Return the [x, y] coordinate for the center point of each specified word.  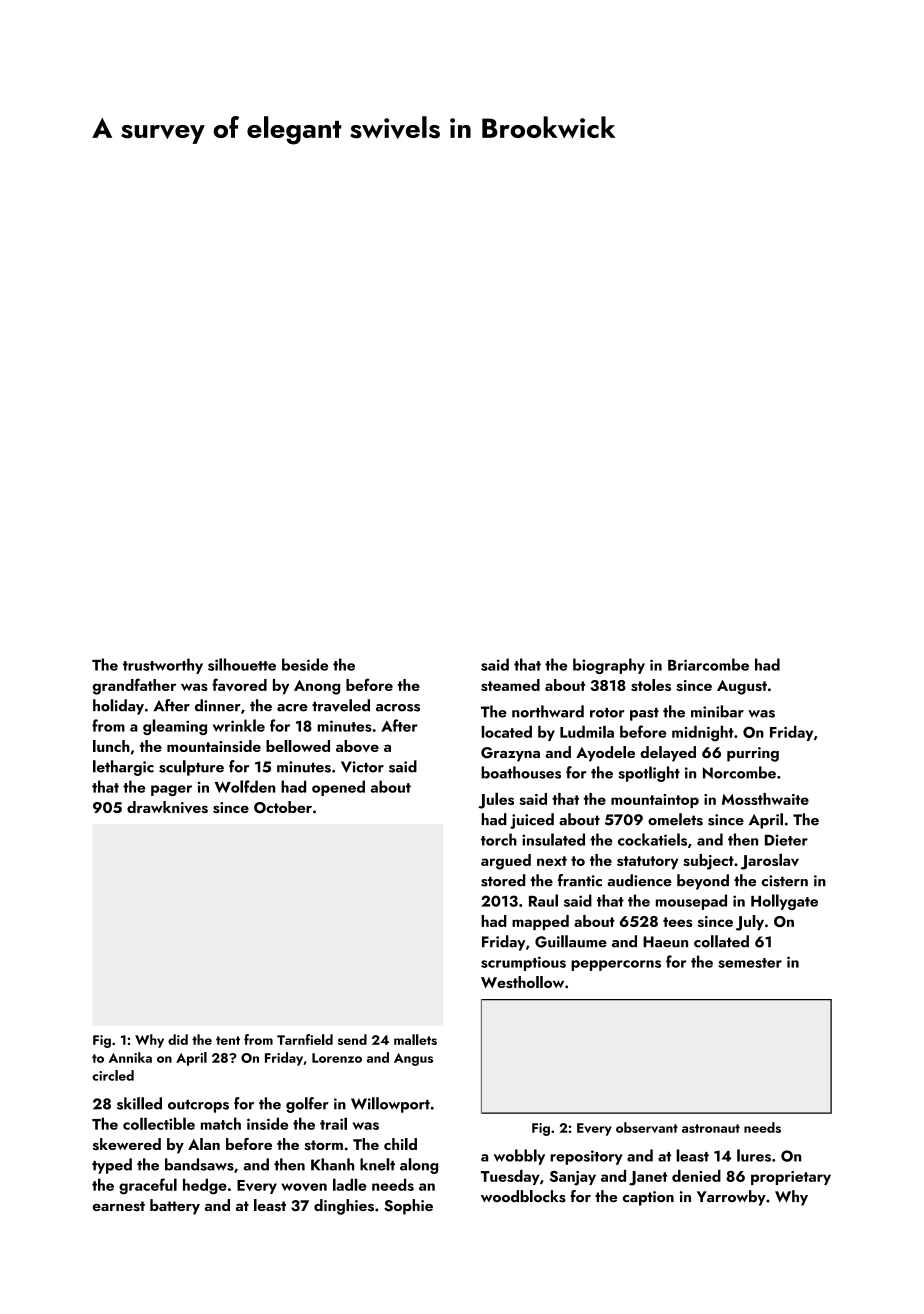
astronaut [711, 1128]
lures [754, 1155]
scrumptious [523, 963]
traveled [341, 705]
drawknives [167, 807]
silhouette [242, 664]
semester [750, 963]
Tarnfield [305, 1039]
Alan [204, 1144]
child [400, 1144]
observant [647, 1127]
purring [753, 754]
